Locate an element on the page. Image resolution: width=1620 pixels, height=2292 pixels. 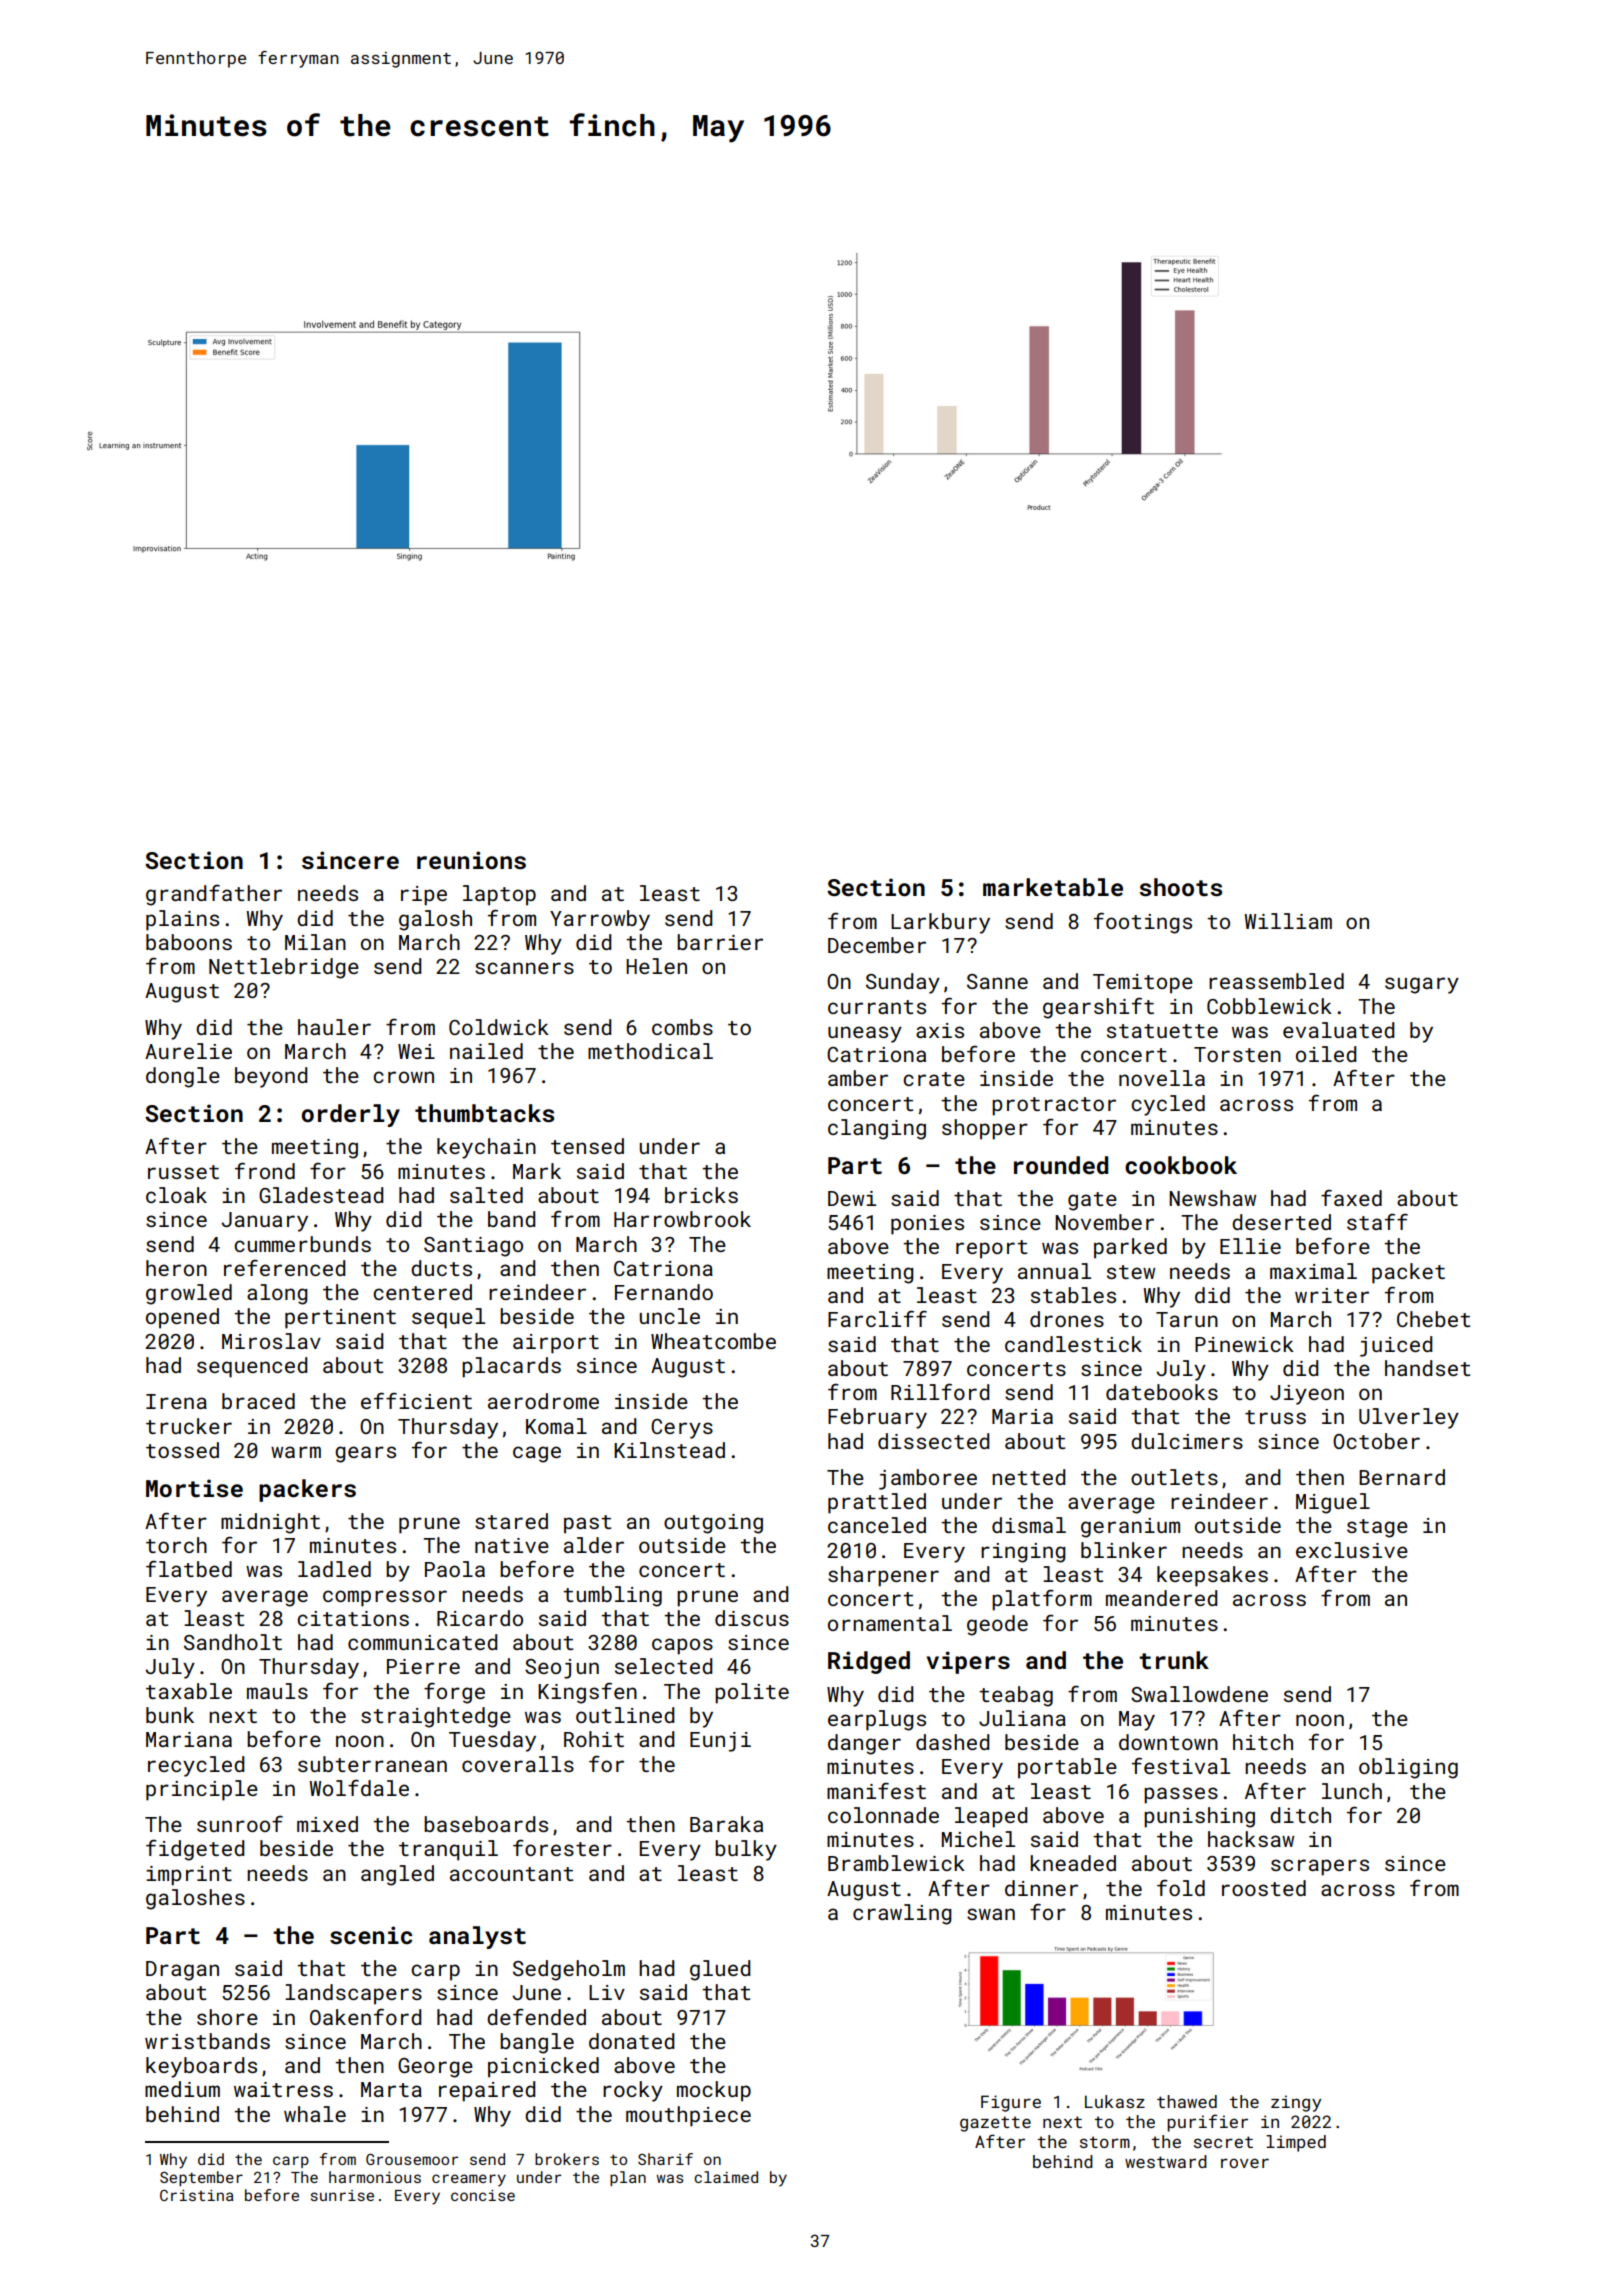
glued is located at coordinates (720, 1970).
